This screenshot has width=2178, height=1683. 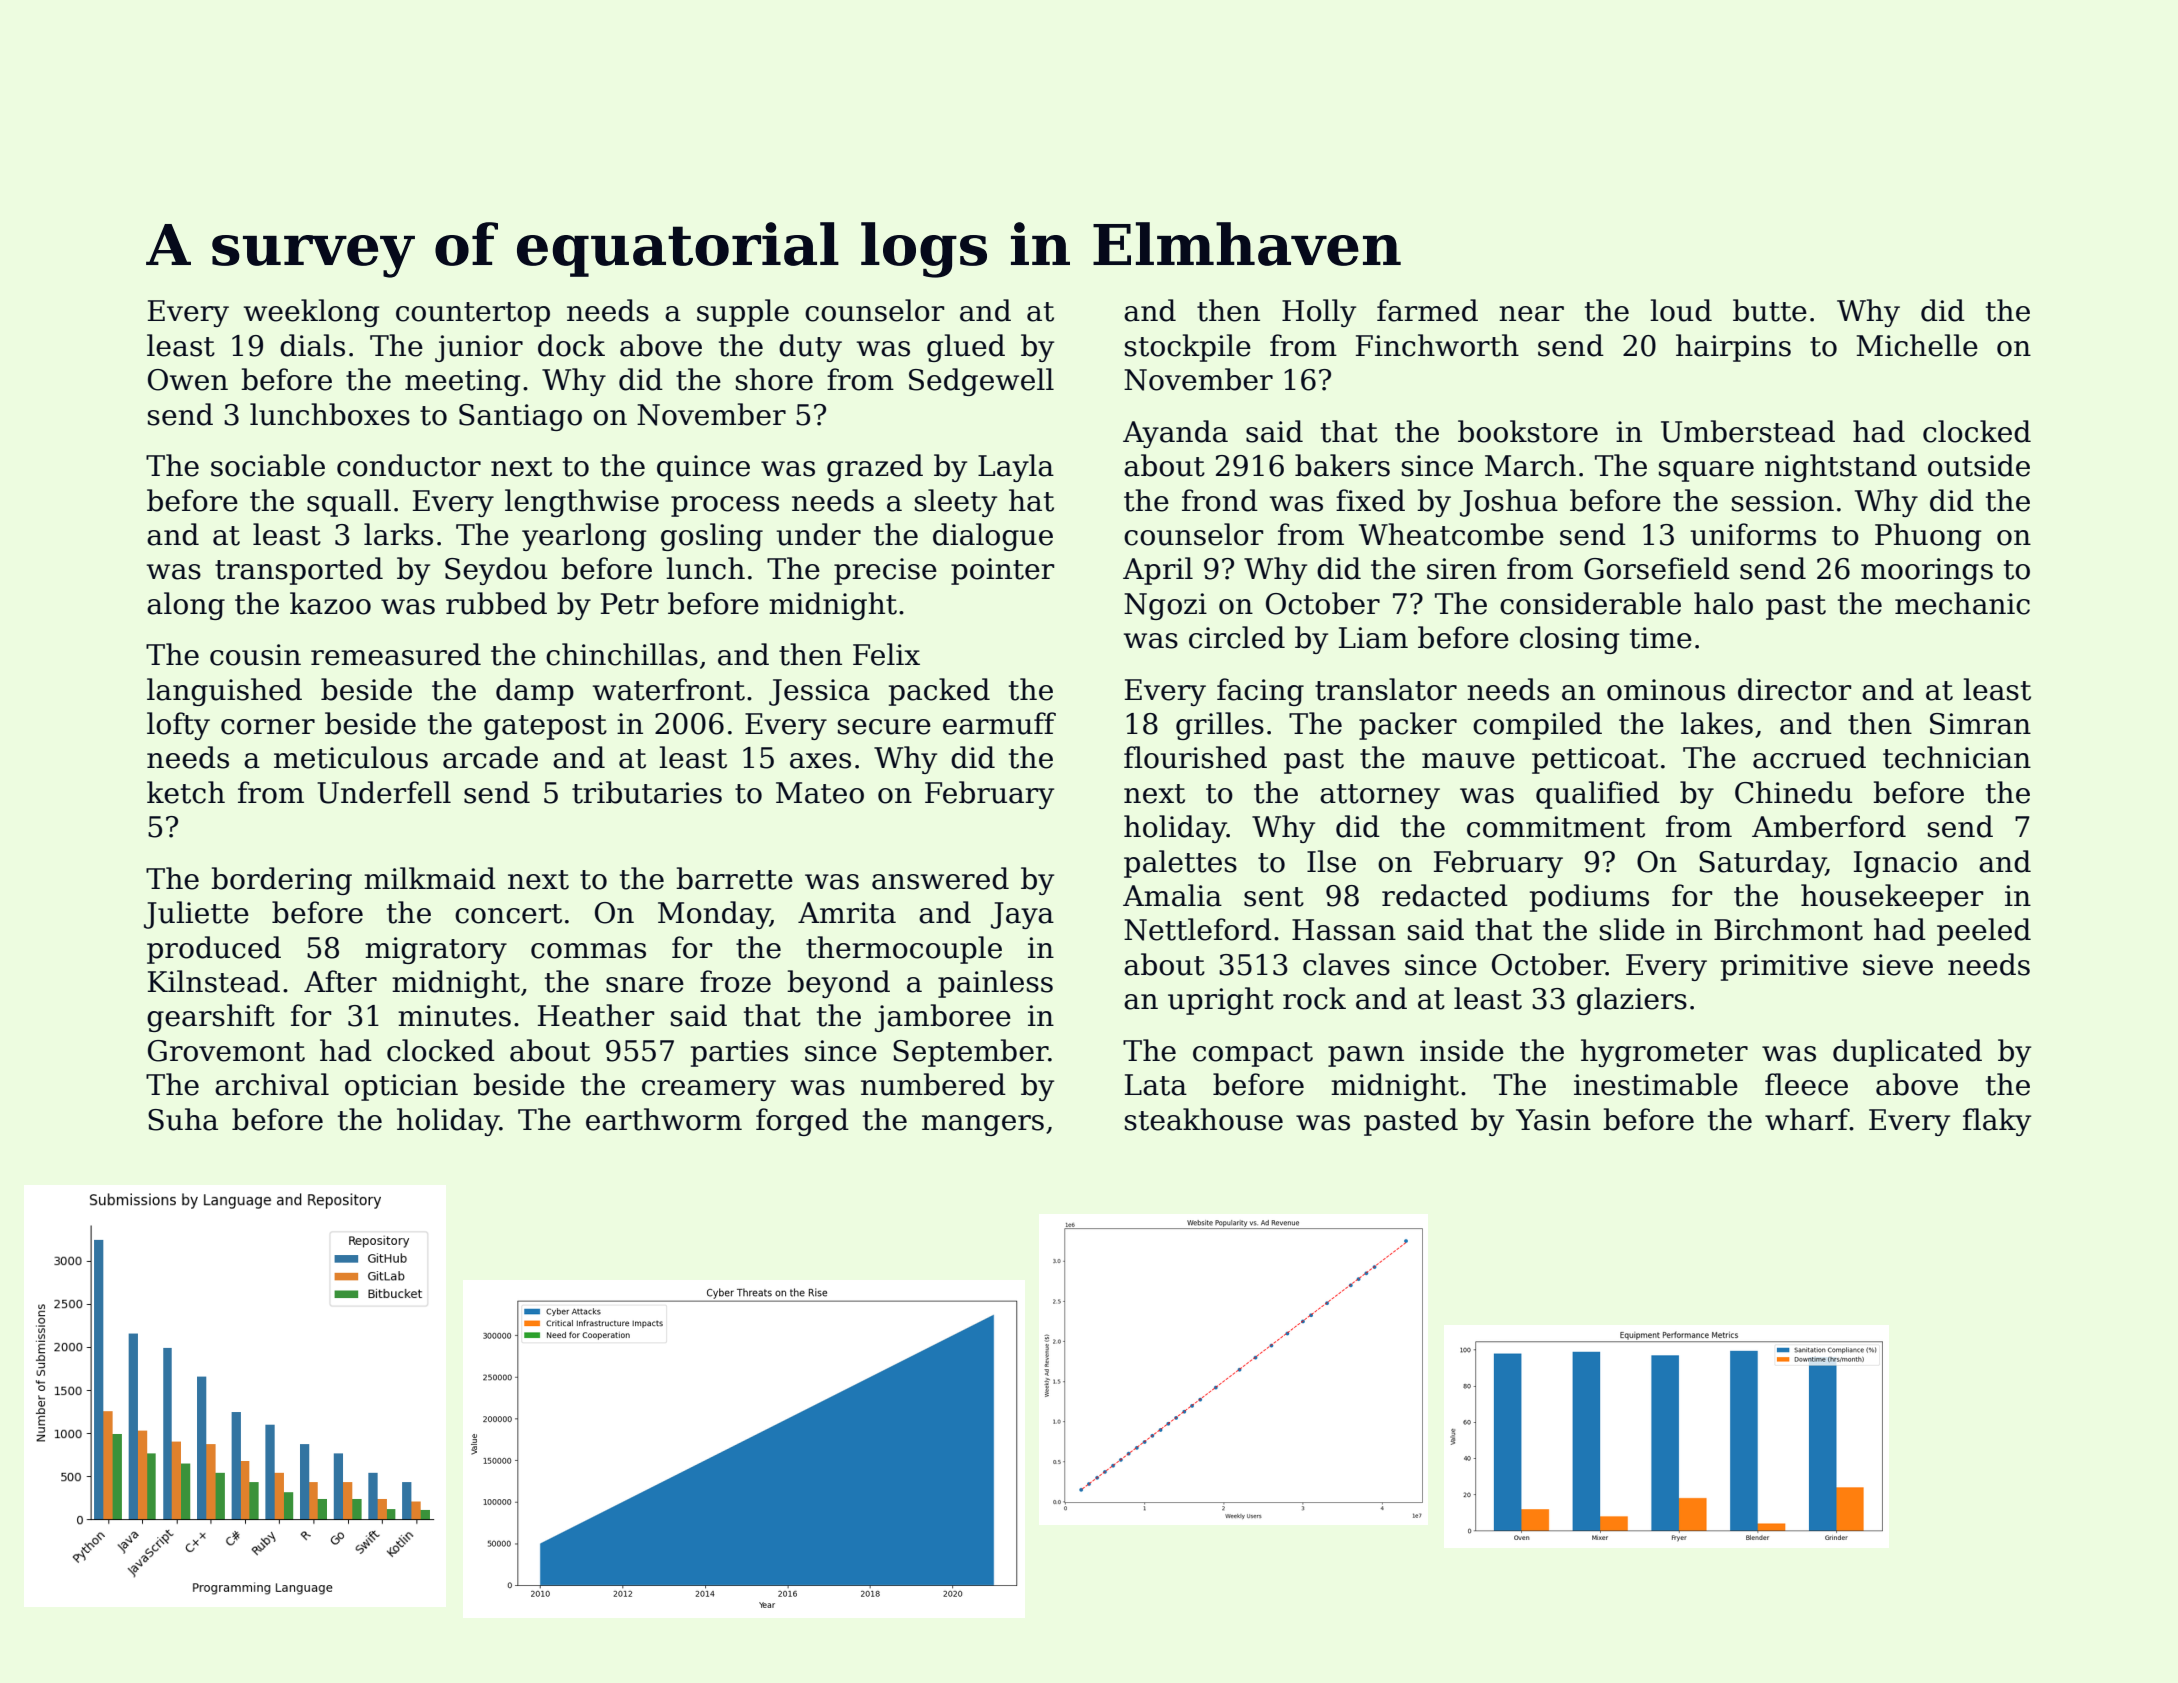 I want to click on arcade, so click(x=490, y=757).
